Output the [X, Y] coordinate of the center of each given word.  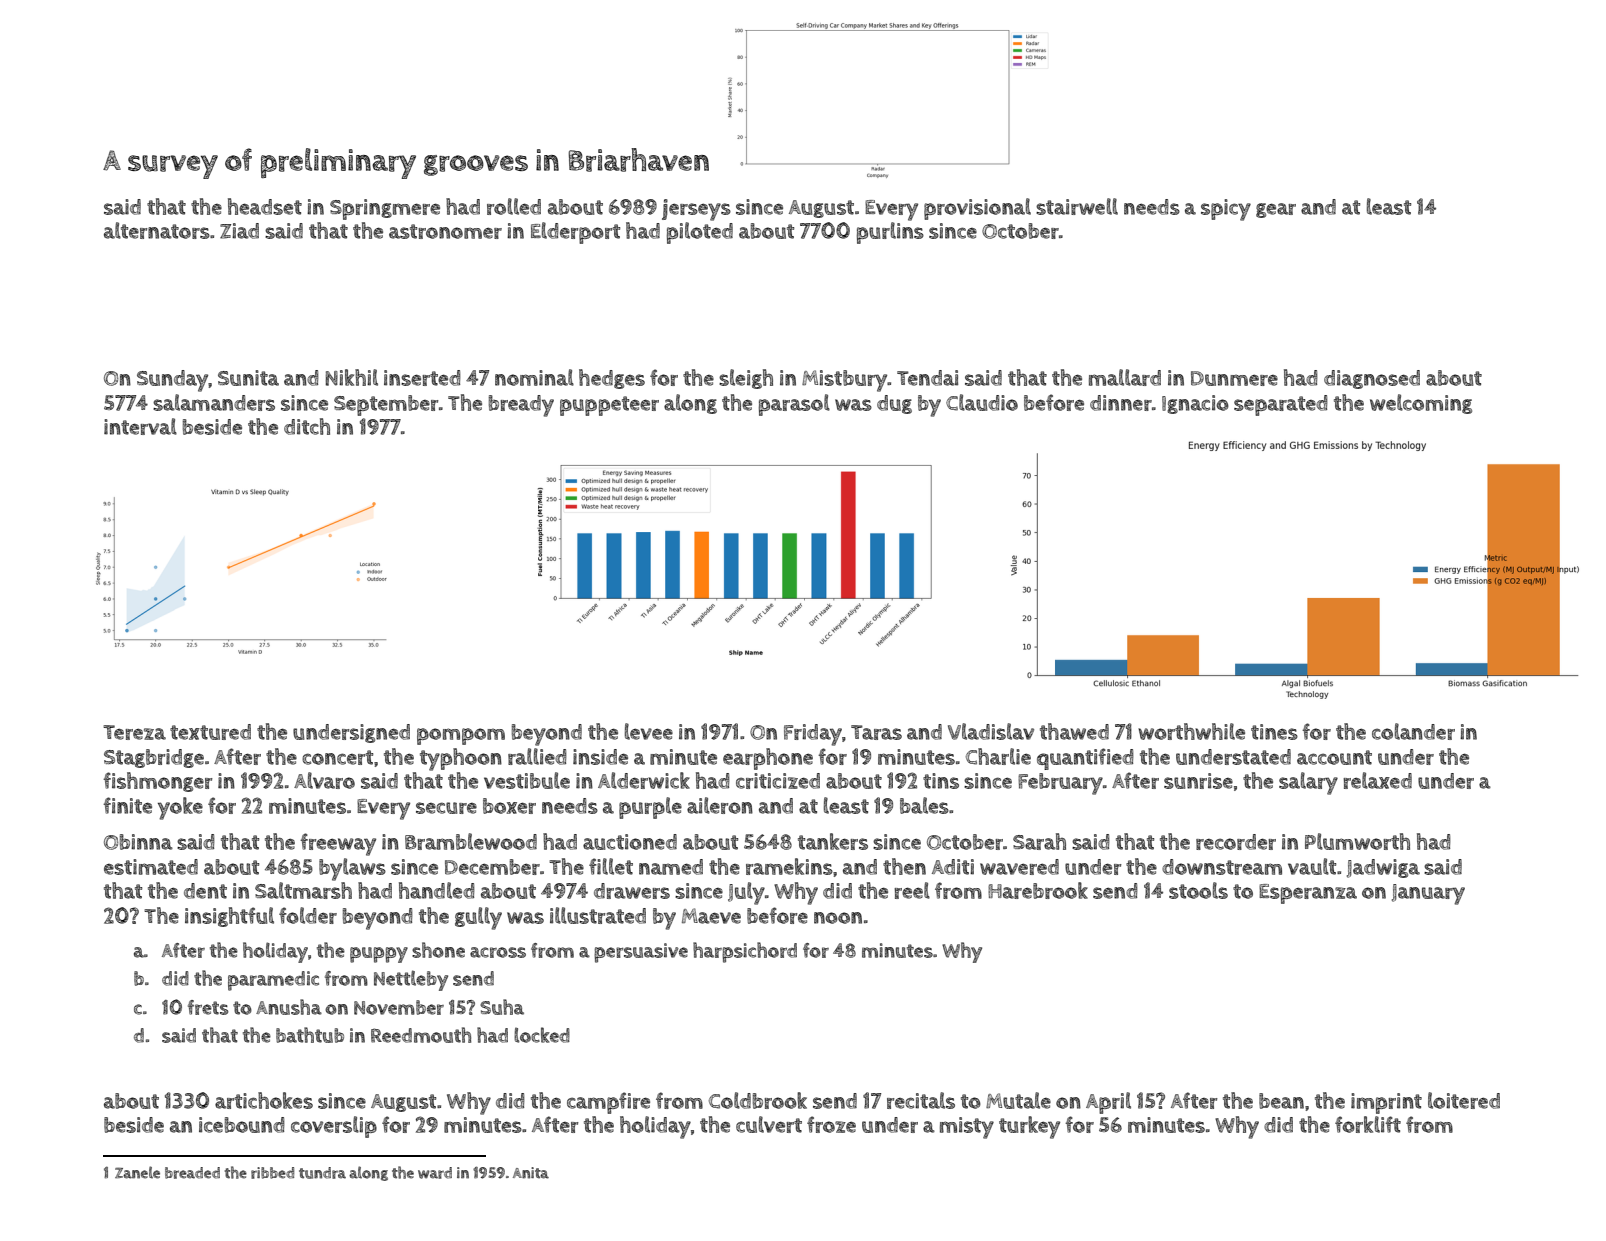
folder [308, 915]
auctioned [630, 842]
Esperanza [1308, 894]
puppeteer [609, 406]
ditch [307, 426]
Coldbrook [758, 1100]
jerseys [696, 210]
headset [265, 206]
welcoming [1421, 404]
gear [1276, 210]
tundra [322, 1173]
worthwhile [1191, 731]
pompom [461, 736]
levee [649, 731]
